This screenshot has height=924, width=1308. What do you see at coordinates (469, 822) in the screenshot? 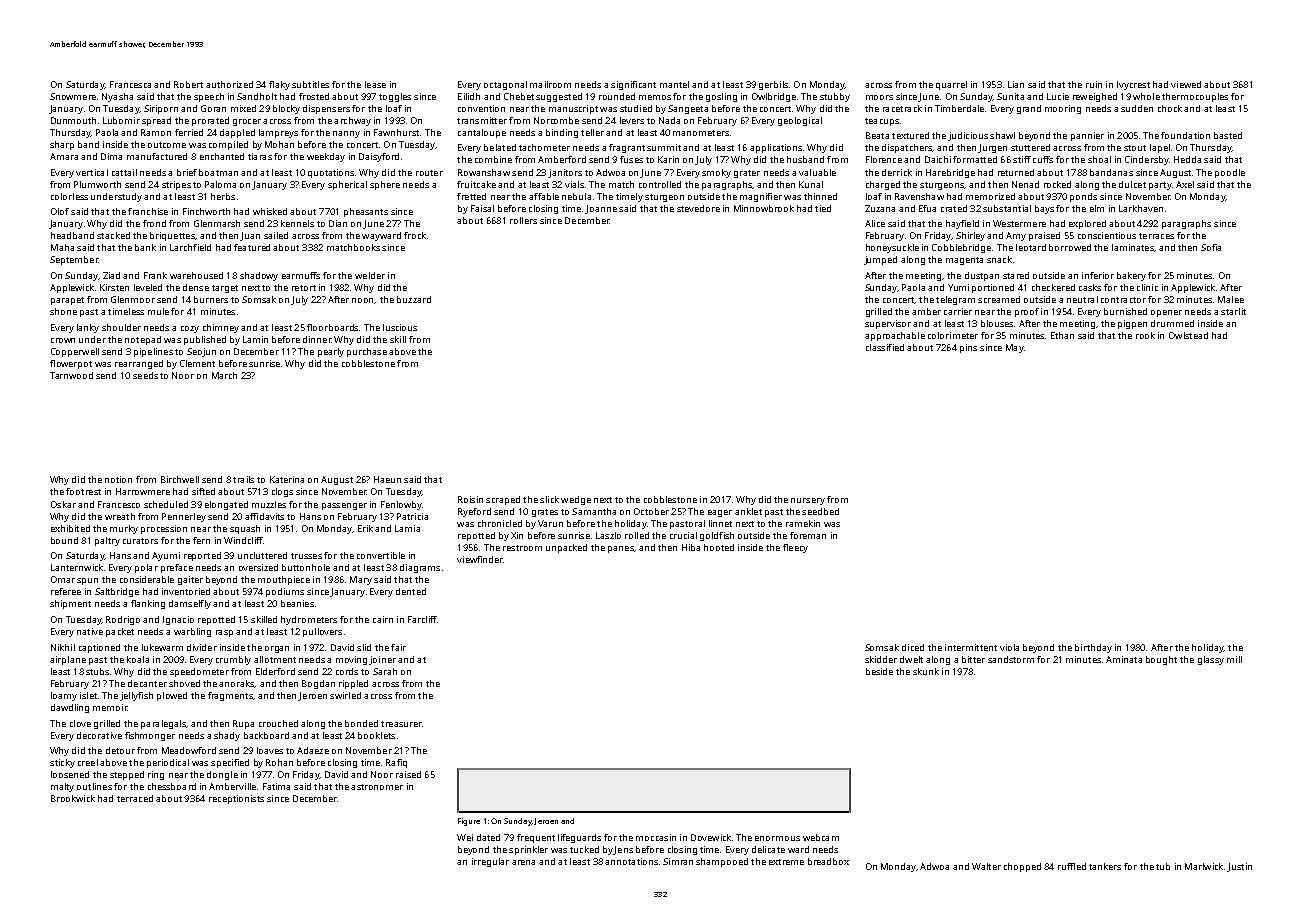
I see `Figure` at bounding box center [469, 822].
